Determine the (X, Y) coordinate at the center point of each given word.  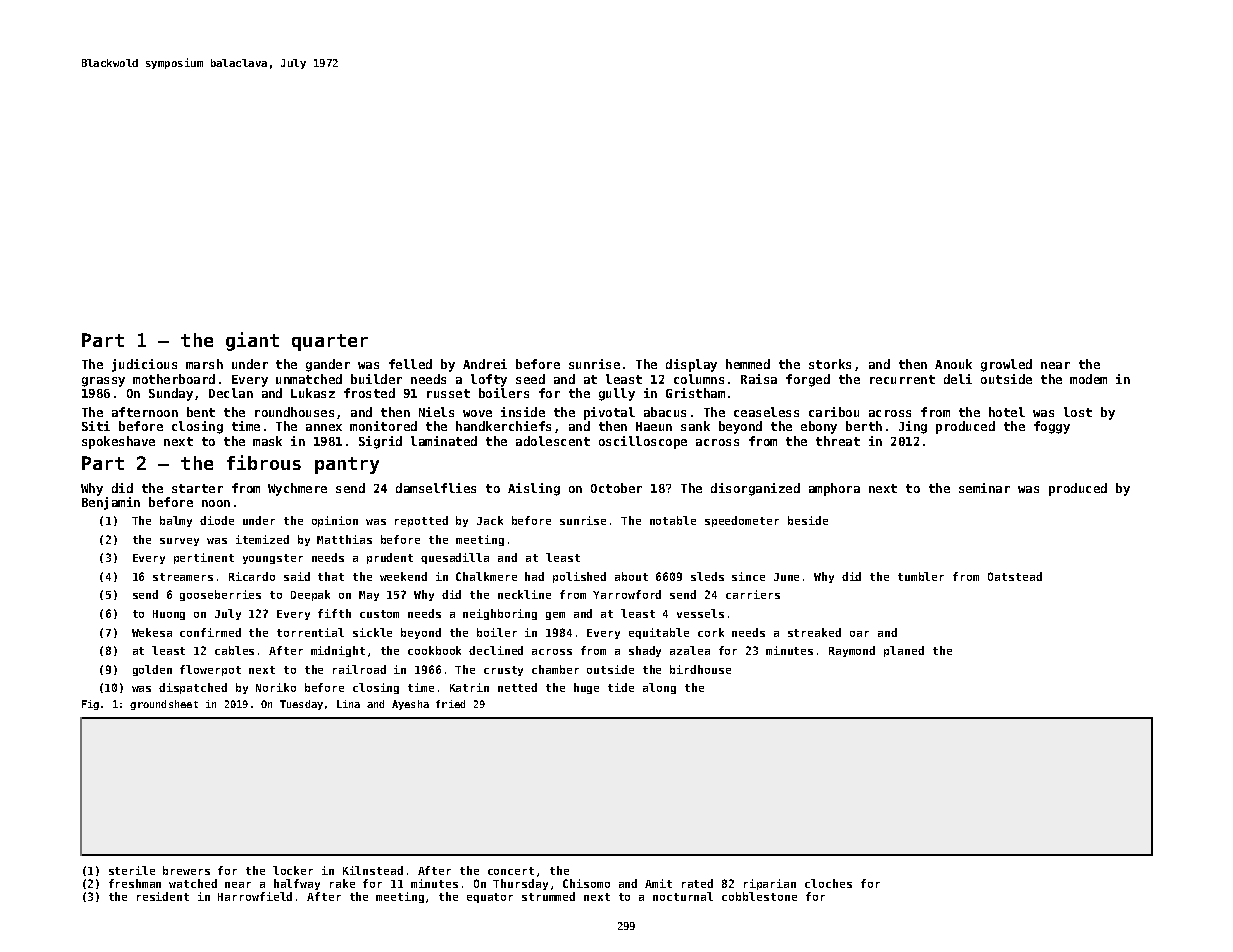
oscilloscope (643, 442)
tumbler (921, 576)
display (691, 365)
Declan (231, 393)
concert (511, 871)
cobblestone (759, 896)
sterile (132, 870)
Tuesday (301, 705)
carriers (753, 594)
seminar (984, 488)
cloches (828, 883)
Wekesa (152, 632)
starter (197, 488)
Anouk (953, 364)
